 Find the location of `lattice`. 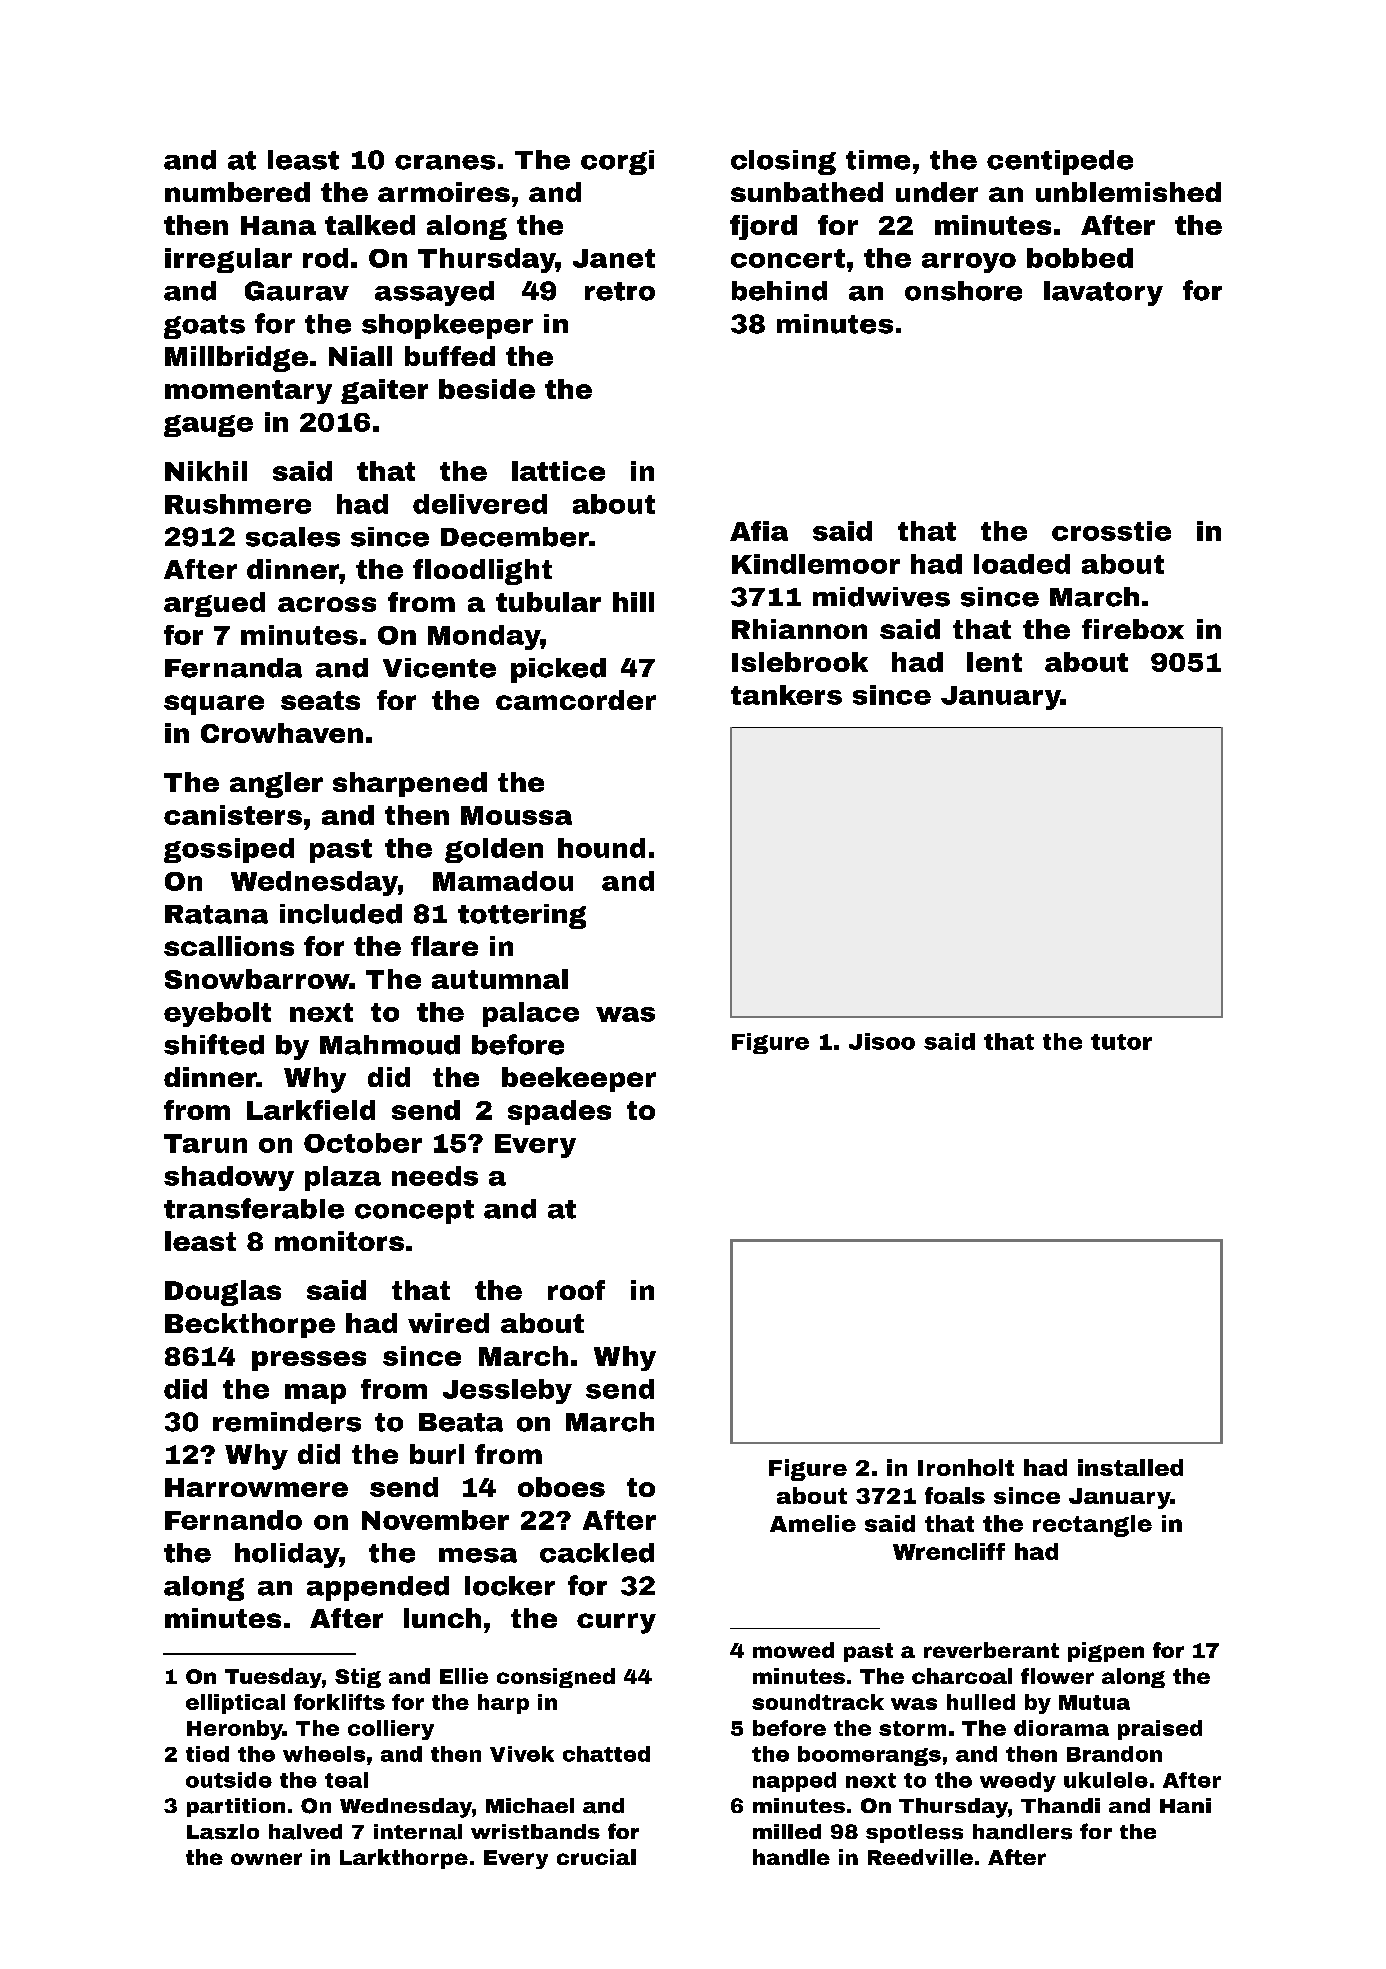

lattice is located at coordinates (558, 471).
